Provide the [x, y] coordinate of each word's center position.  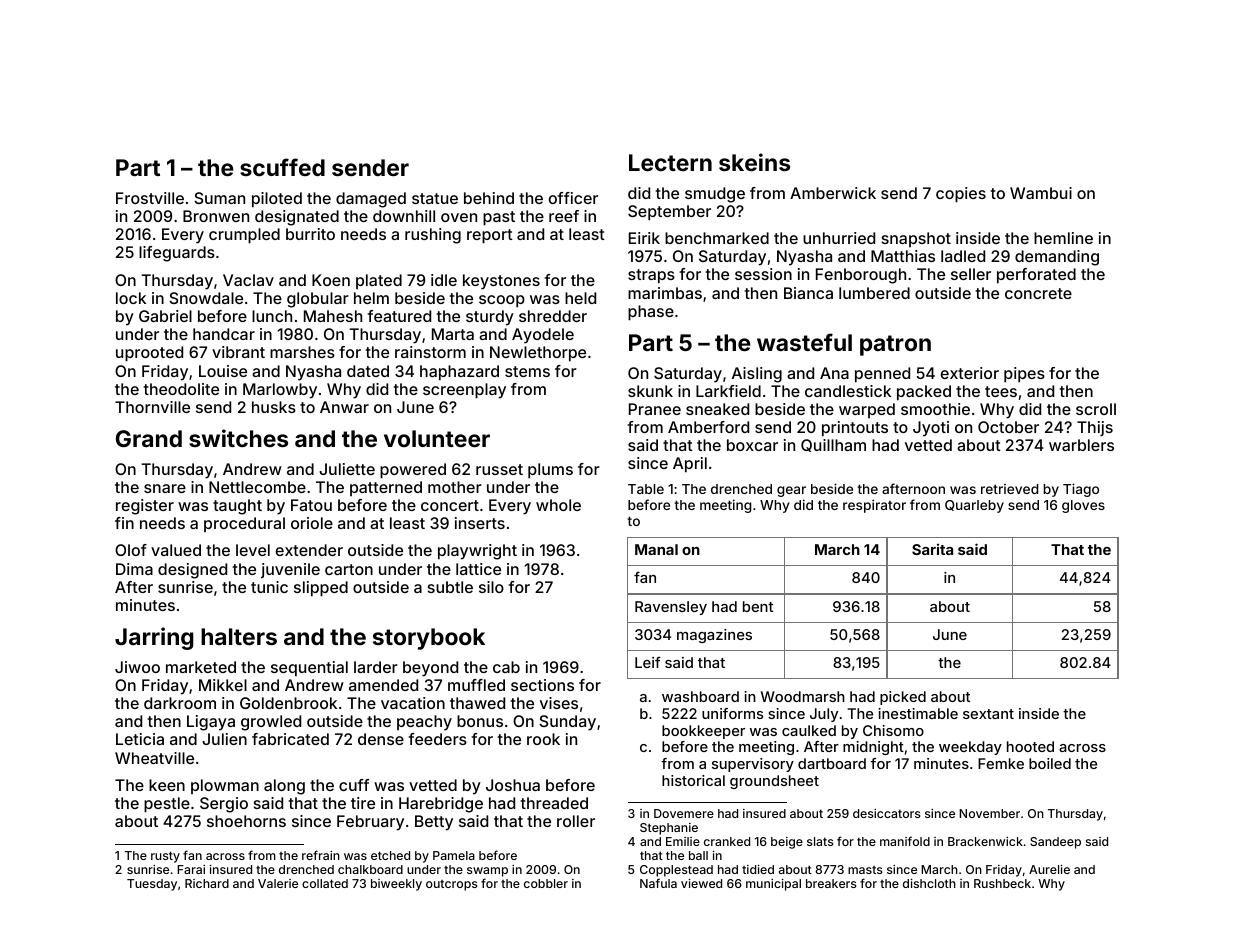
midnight [873, 748]
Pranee [655, 409]
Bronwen [216, 216]
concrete [1038, 293]
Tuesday [152, 885]
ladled [963, 256]
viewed [701, 883]
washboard [700, 696]
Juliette [347, 469]
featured [399, 316]
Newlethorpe [538, 354]
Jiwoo [137, 667]
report [490, 236]
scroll [1096, 409]
